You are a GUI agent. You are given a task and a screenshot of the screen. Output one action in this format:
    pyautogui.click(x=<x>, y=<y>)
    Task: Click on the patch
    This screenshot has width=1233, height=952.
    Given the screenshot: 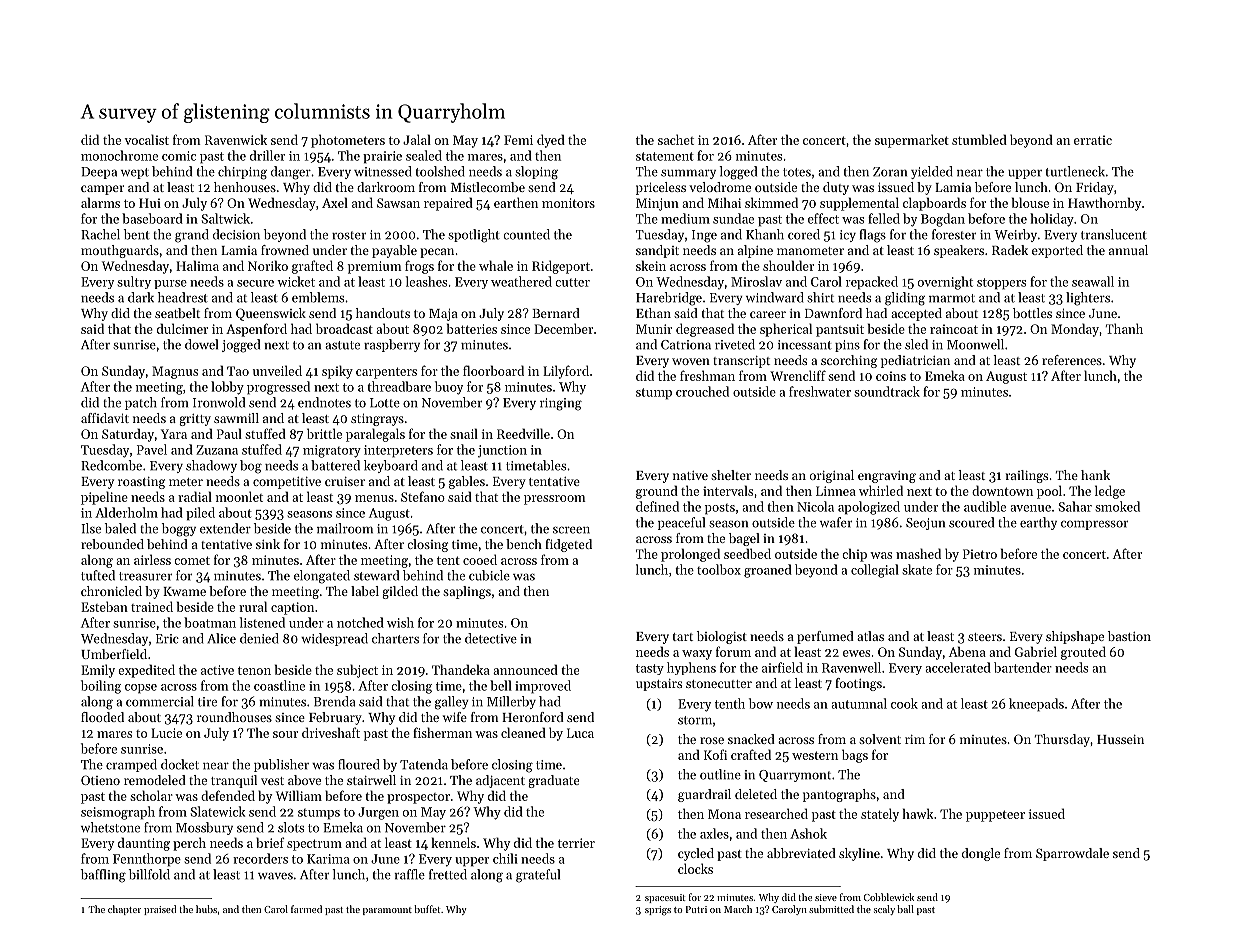 What is the action you would take?
    pyautogui.click(x=141, y=403)
